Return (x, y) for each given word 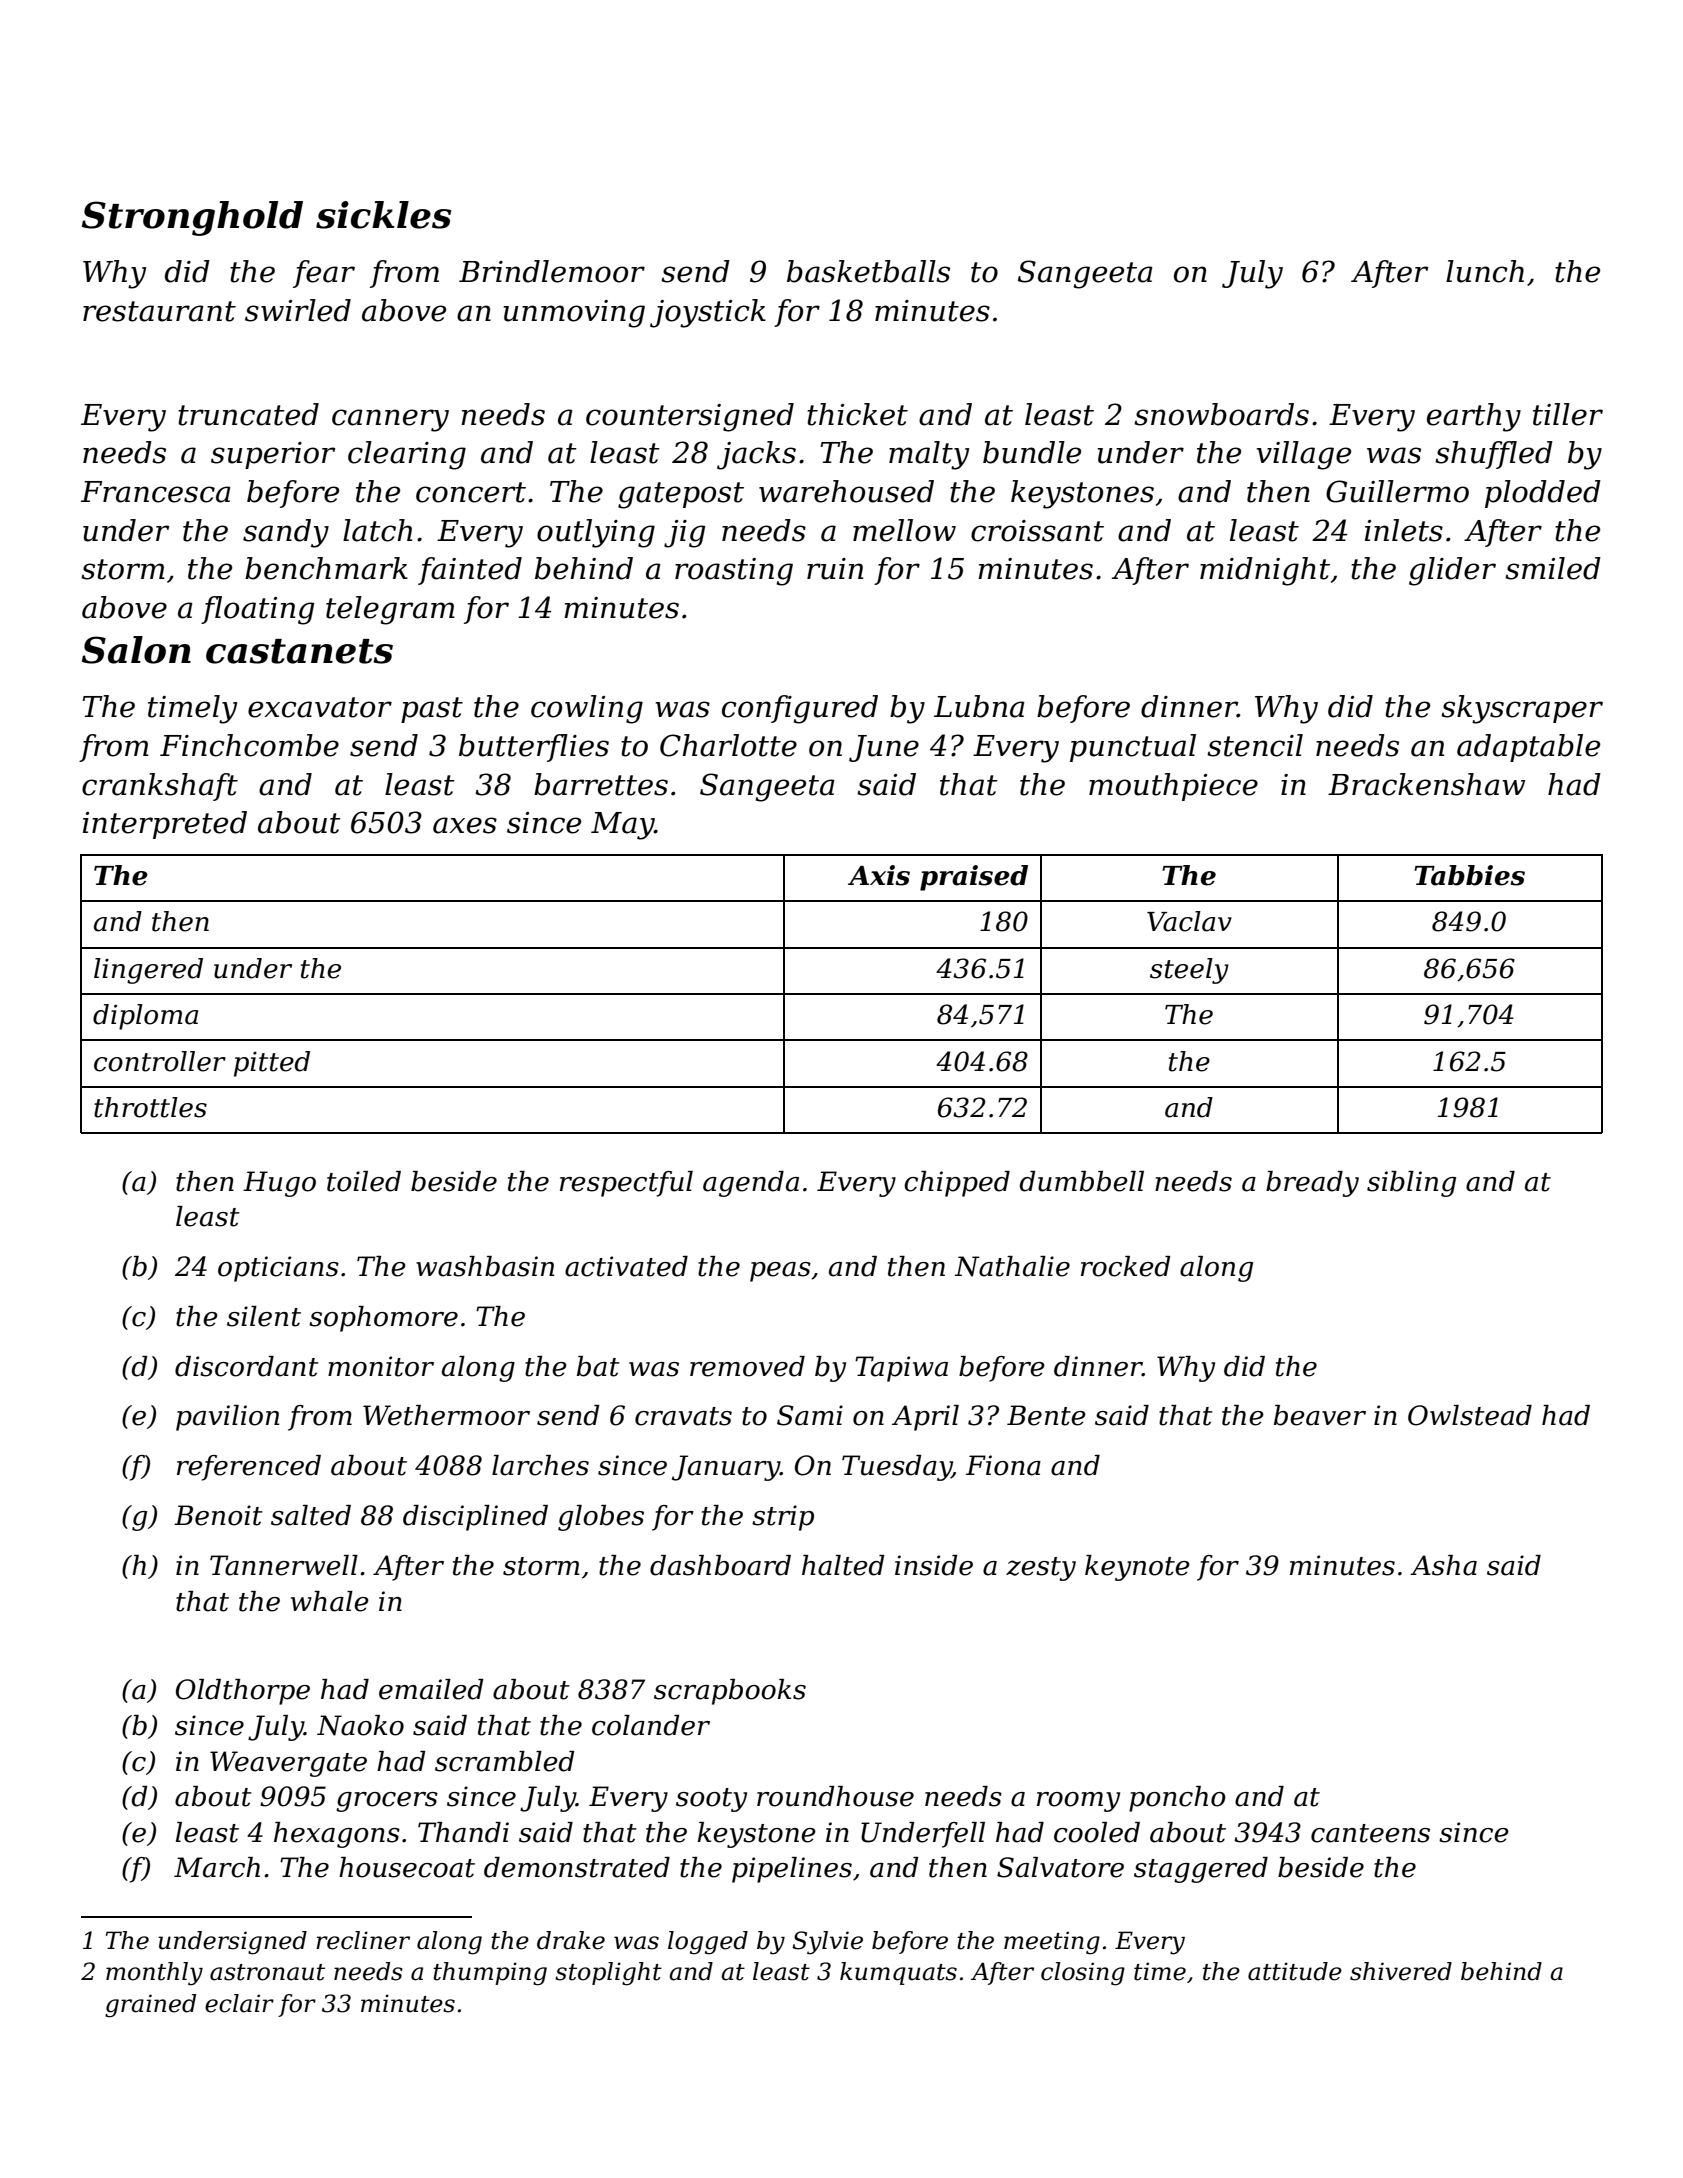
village (1304, 455)
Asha (1443, 1565)
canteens (1370, 1833)
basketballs (868, 271)
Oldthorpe (243, 1692)
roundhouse (835, 1796)
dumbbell (1082, 1181)
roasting (734, 572)
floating (258, 610)
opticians (278, 1269)
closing (1083, 1974)
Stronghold (192, 218)
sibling (1411, 1184)
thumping (490, 1974)
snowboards (1221, 414)
